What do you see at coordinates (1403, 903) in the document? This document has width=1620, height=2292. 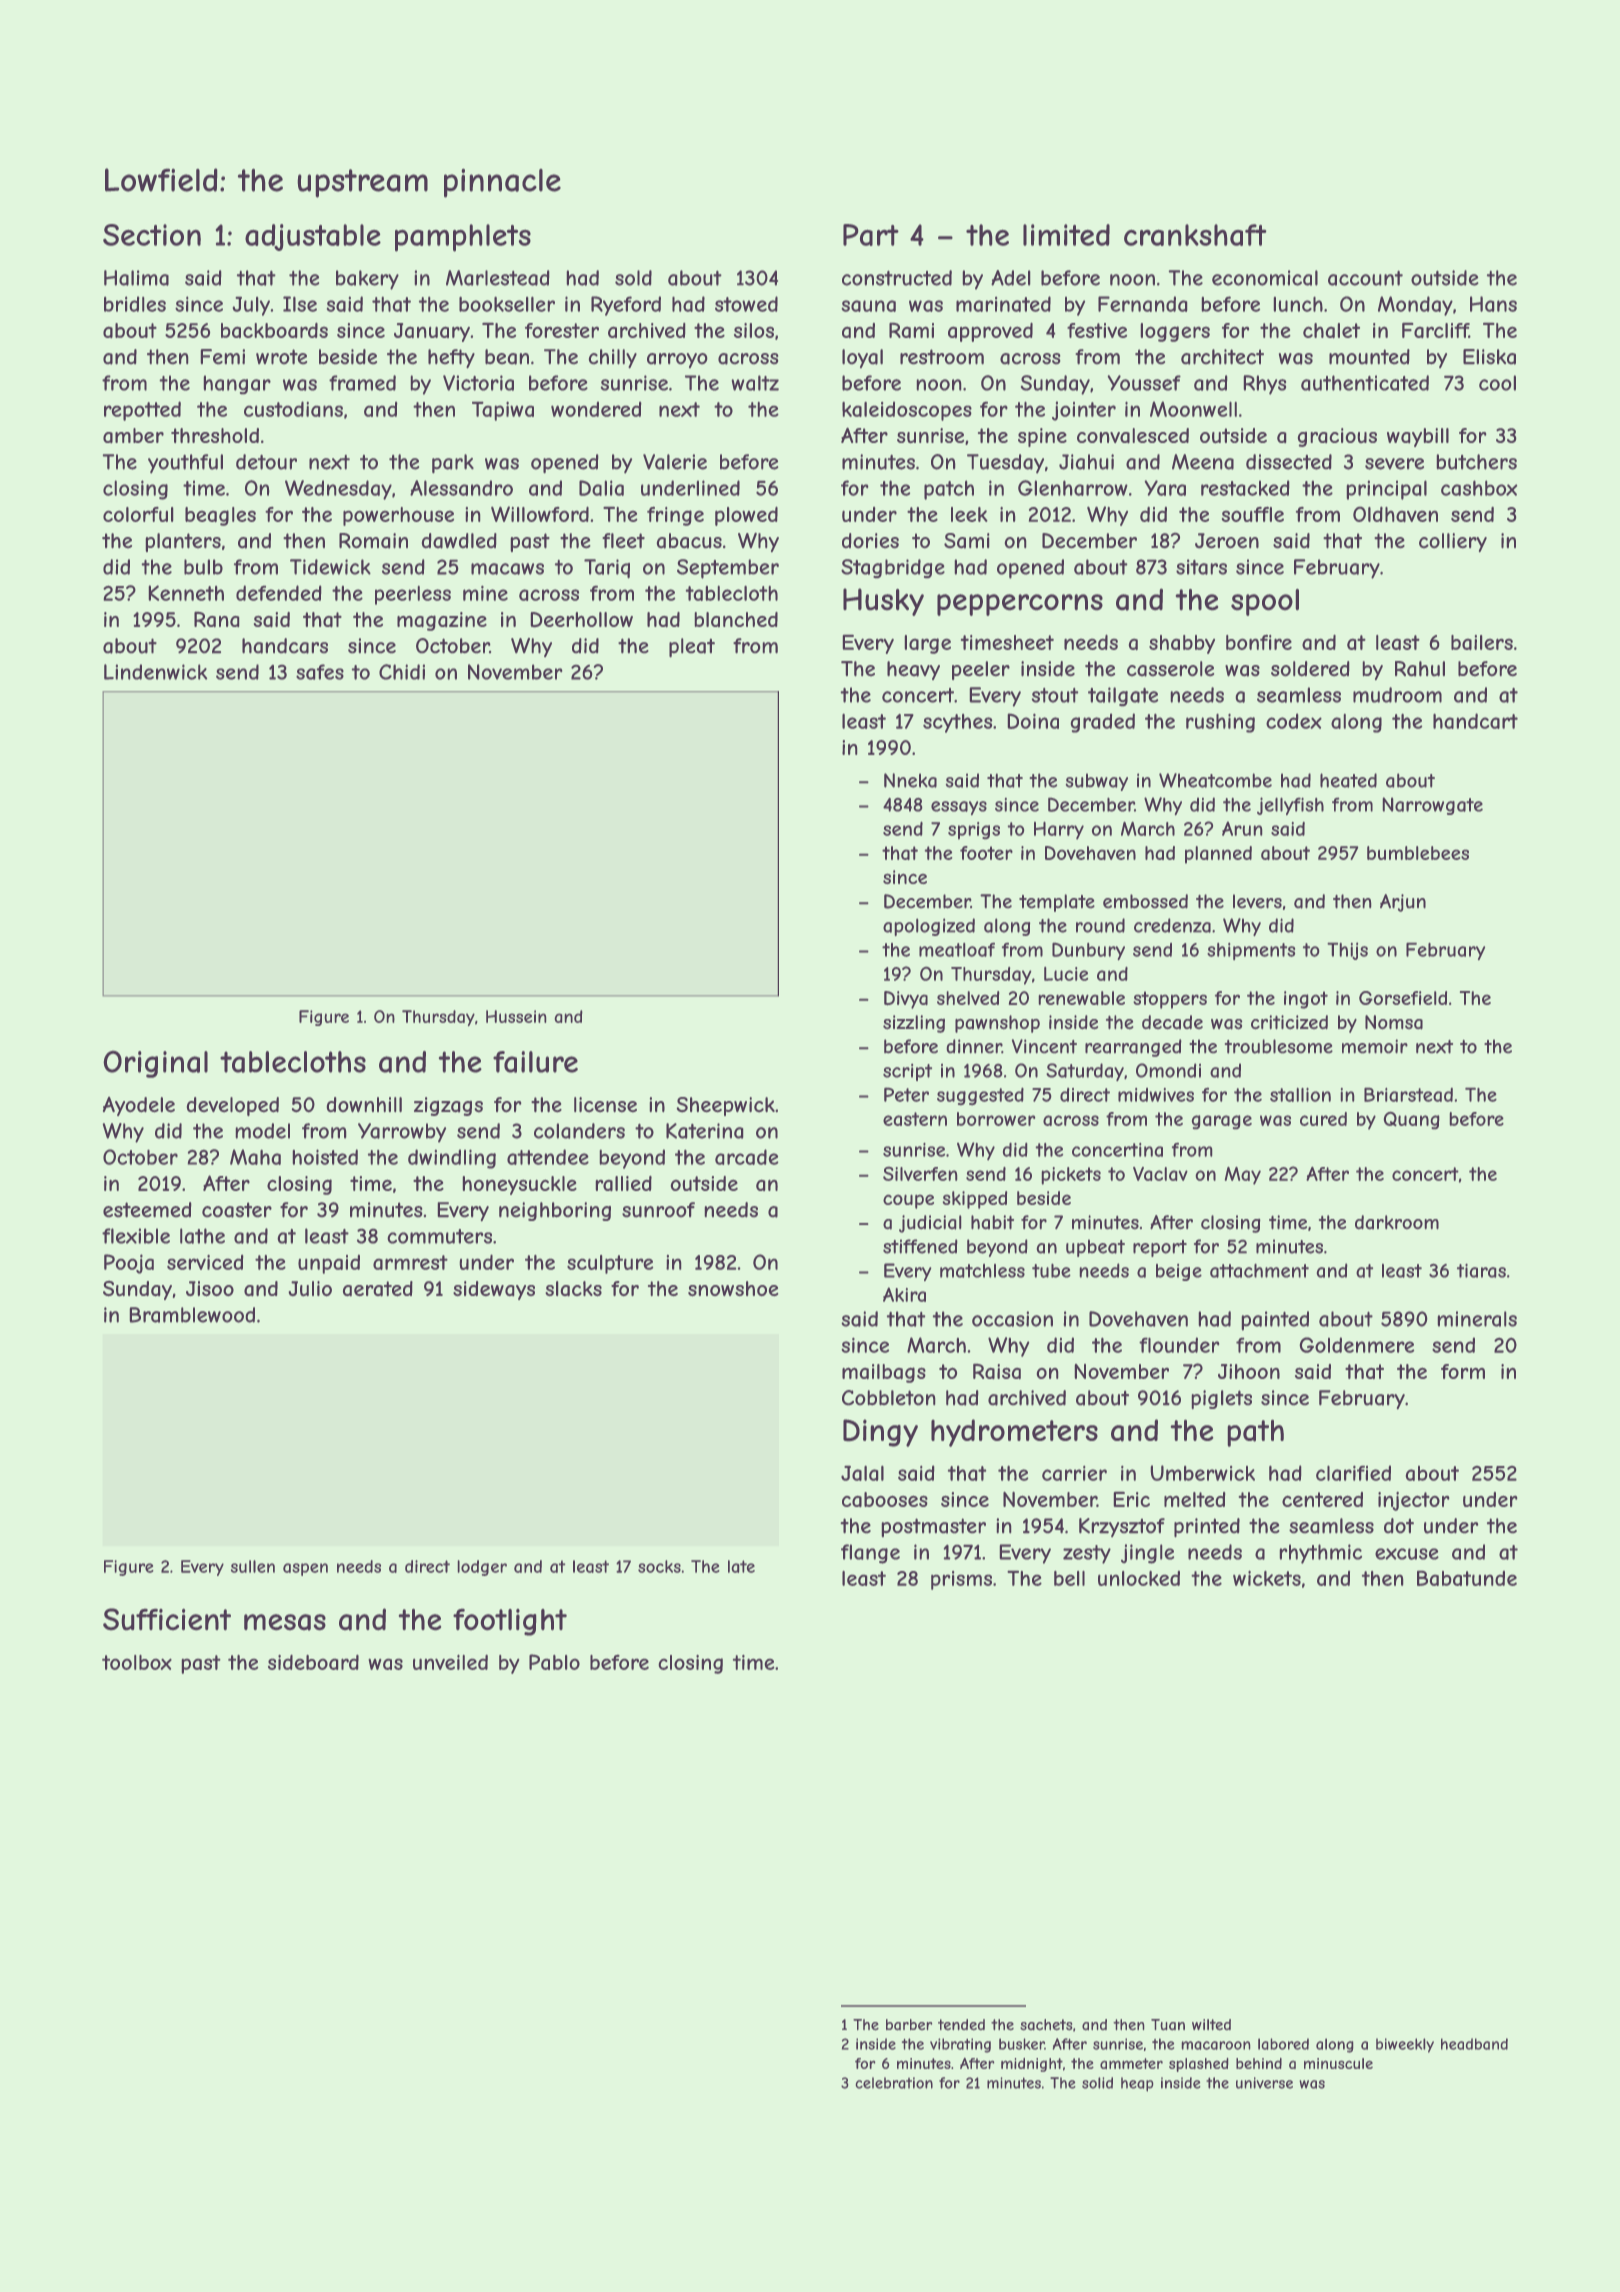 I see `Arjun` at bounding box center [1403, 903].
